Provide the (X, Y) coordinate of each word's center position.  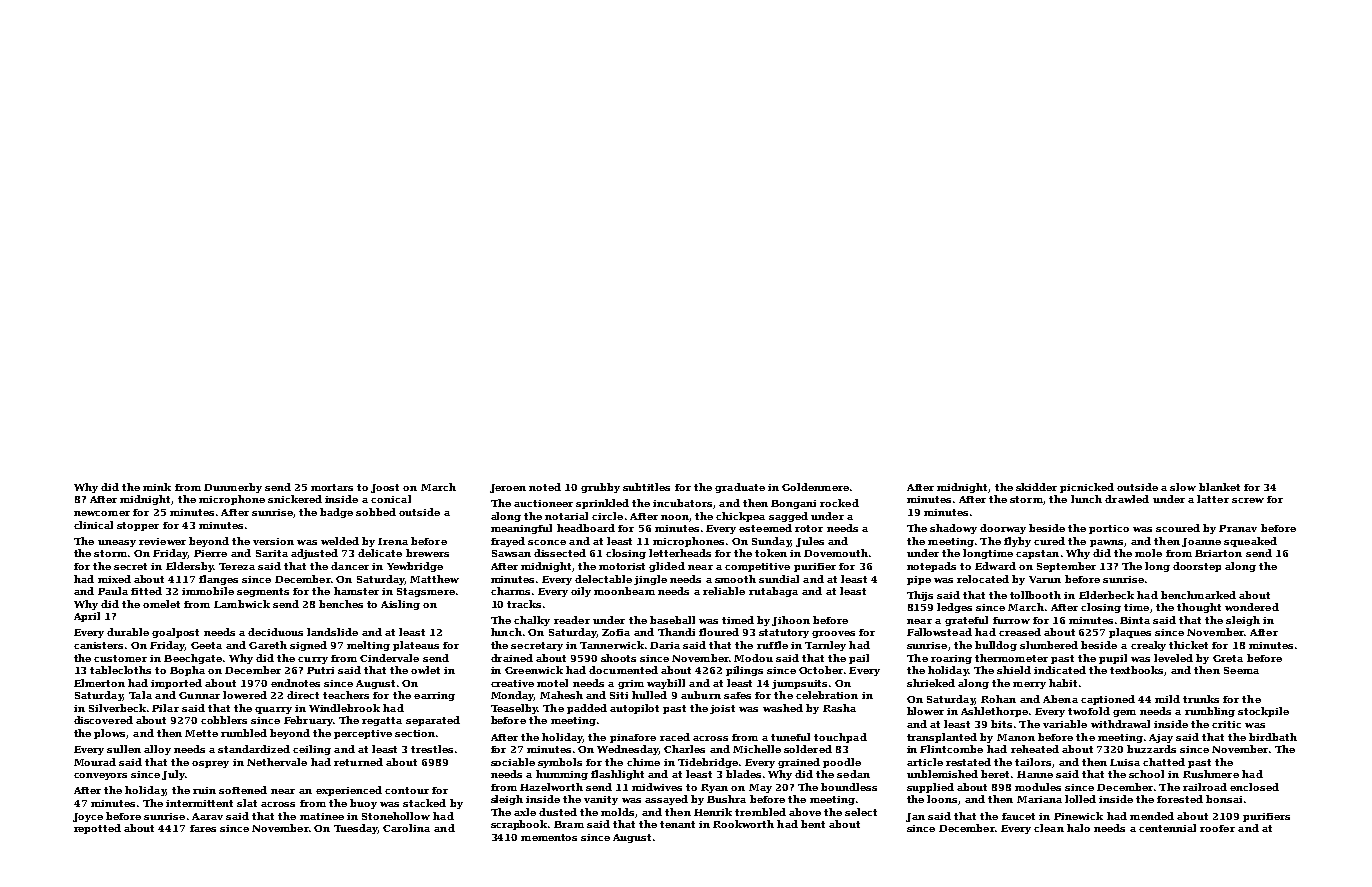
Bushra (726, 799)
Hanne (1035, 774)
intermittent (199, 803)
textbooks (1136, 670)
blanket (1219, 487)
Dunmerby (233, 488)
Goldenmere (815, 487)
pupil (1113, 659)
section (415, 733)
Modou (753, 658)
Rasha (839, 708)
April (87, 617)
